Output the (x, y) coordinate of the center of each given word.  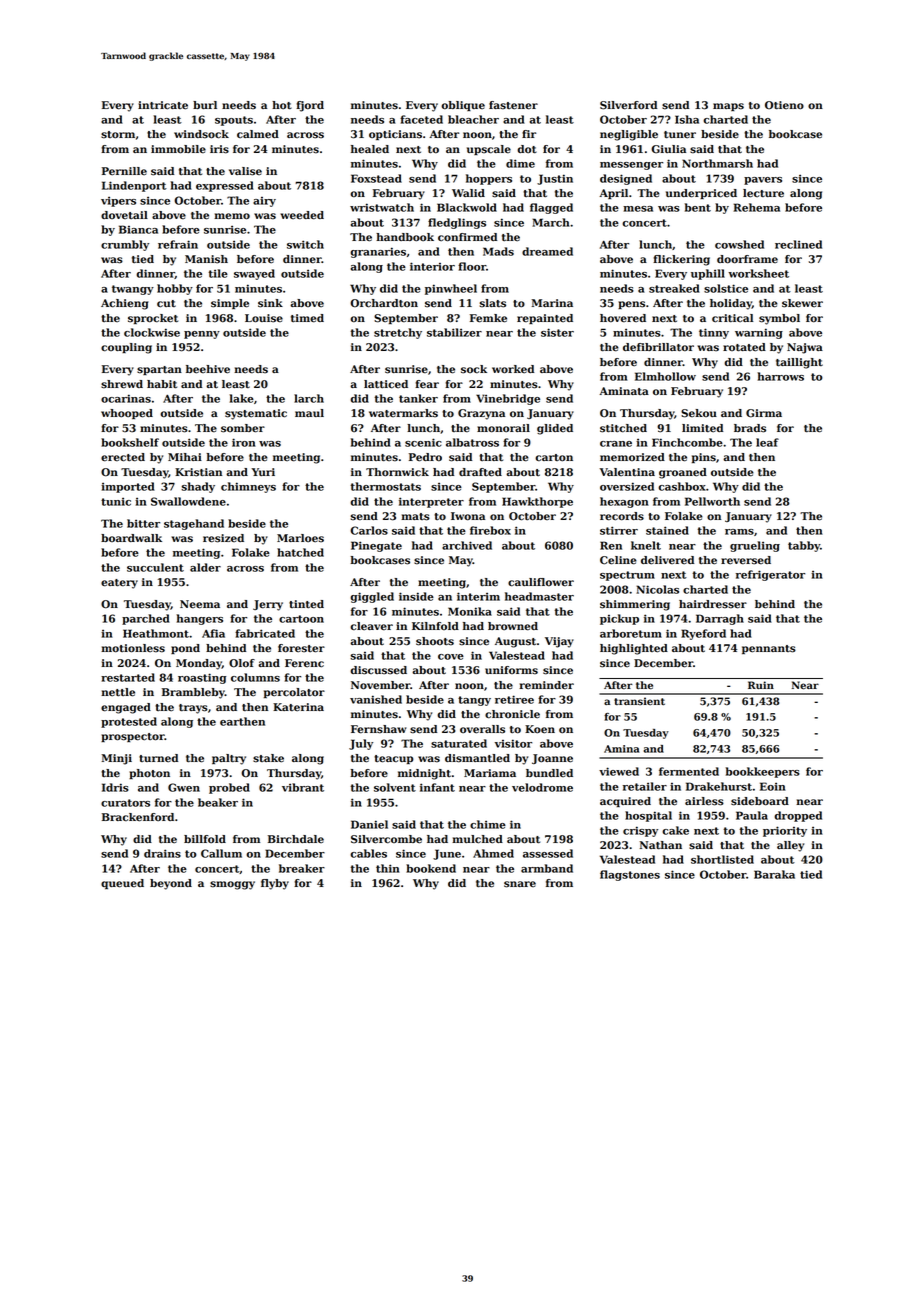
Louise (264, 318)
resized (223, 538)
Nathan (661, 845)
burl (205, 105)
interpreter (431, 502)
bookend (431, 868)
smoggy (232, 885)
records (622, 516)
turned (158, 758)
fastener (513, 105)
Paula (752, 815)
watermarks (403, 413)
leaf (767, 442)
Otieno (784, 105)
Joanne (552, 759)
